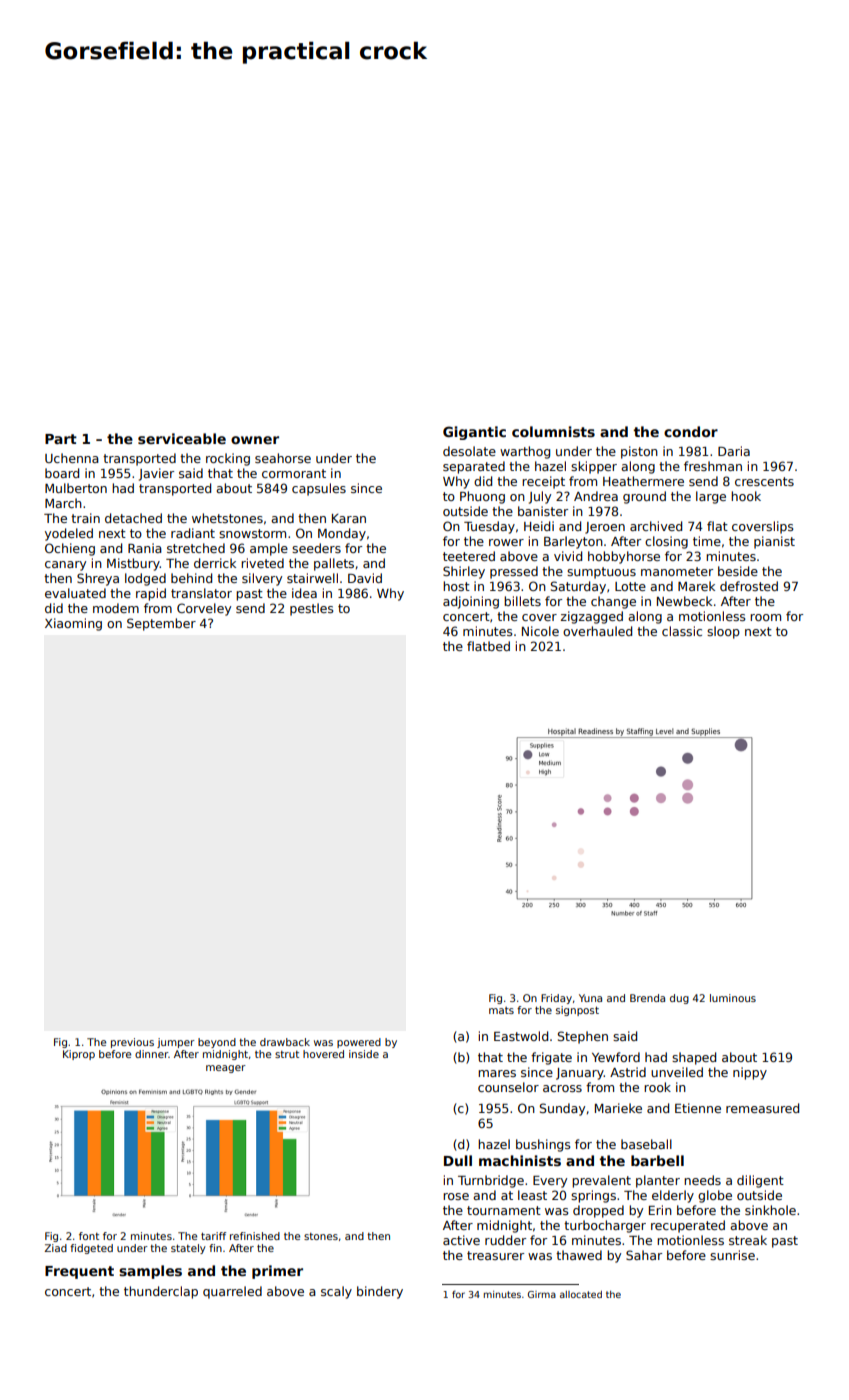  What do you see at coordinates (469, 556) in the document?
I see `teetered` at bounding box center [469, 556].
